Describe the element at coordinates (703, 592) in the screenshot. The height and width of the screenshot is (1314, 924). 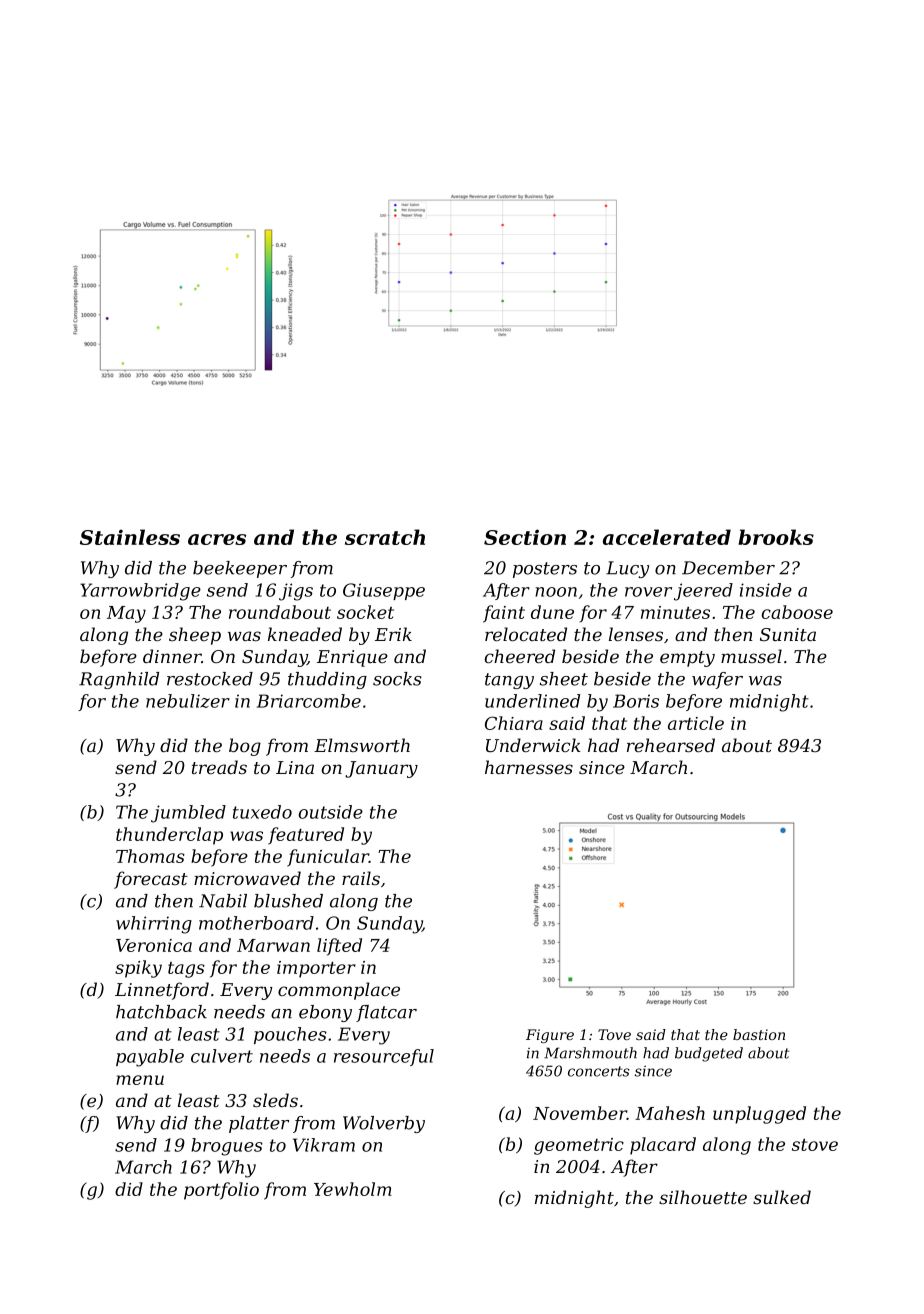
I see `jeered` at that location.
